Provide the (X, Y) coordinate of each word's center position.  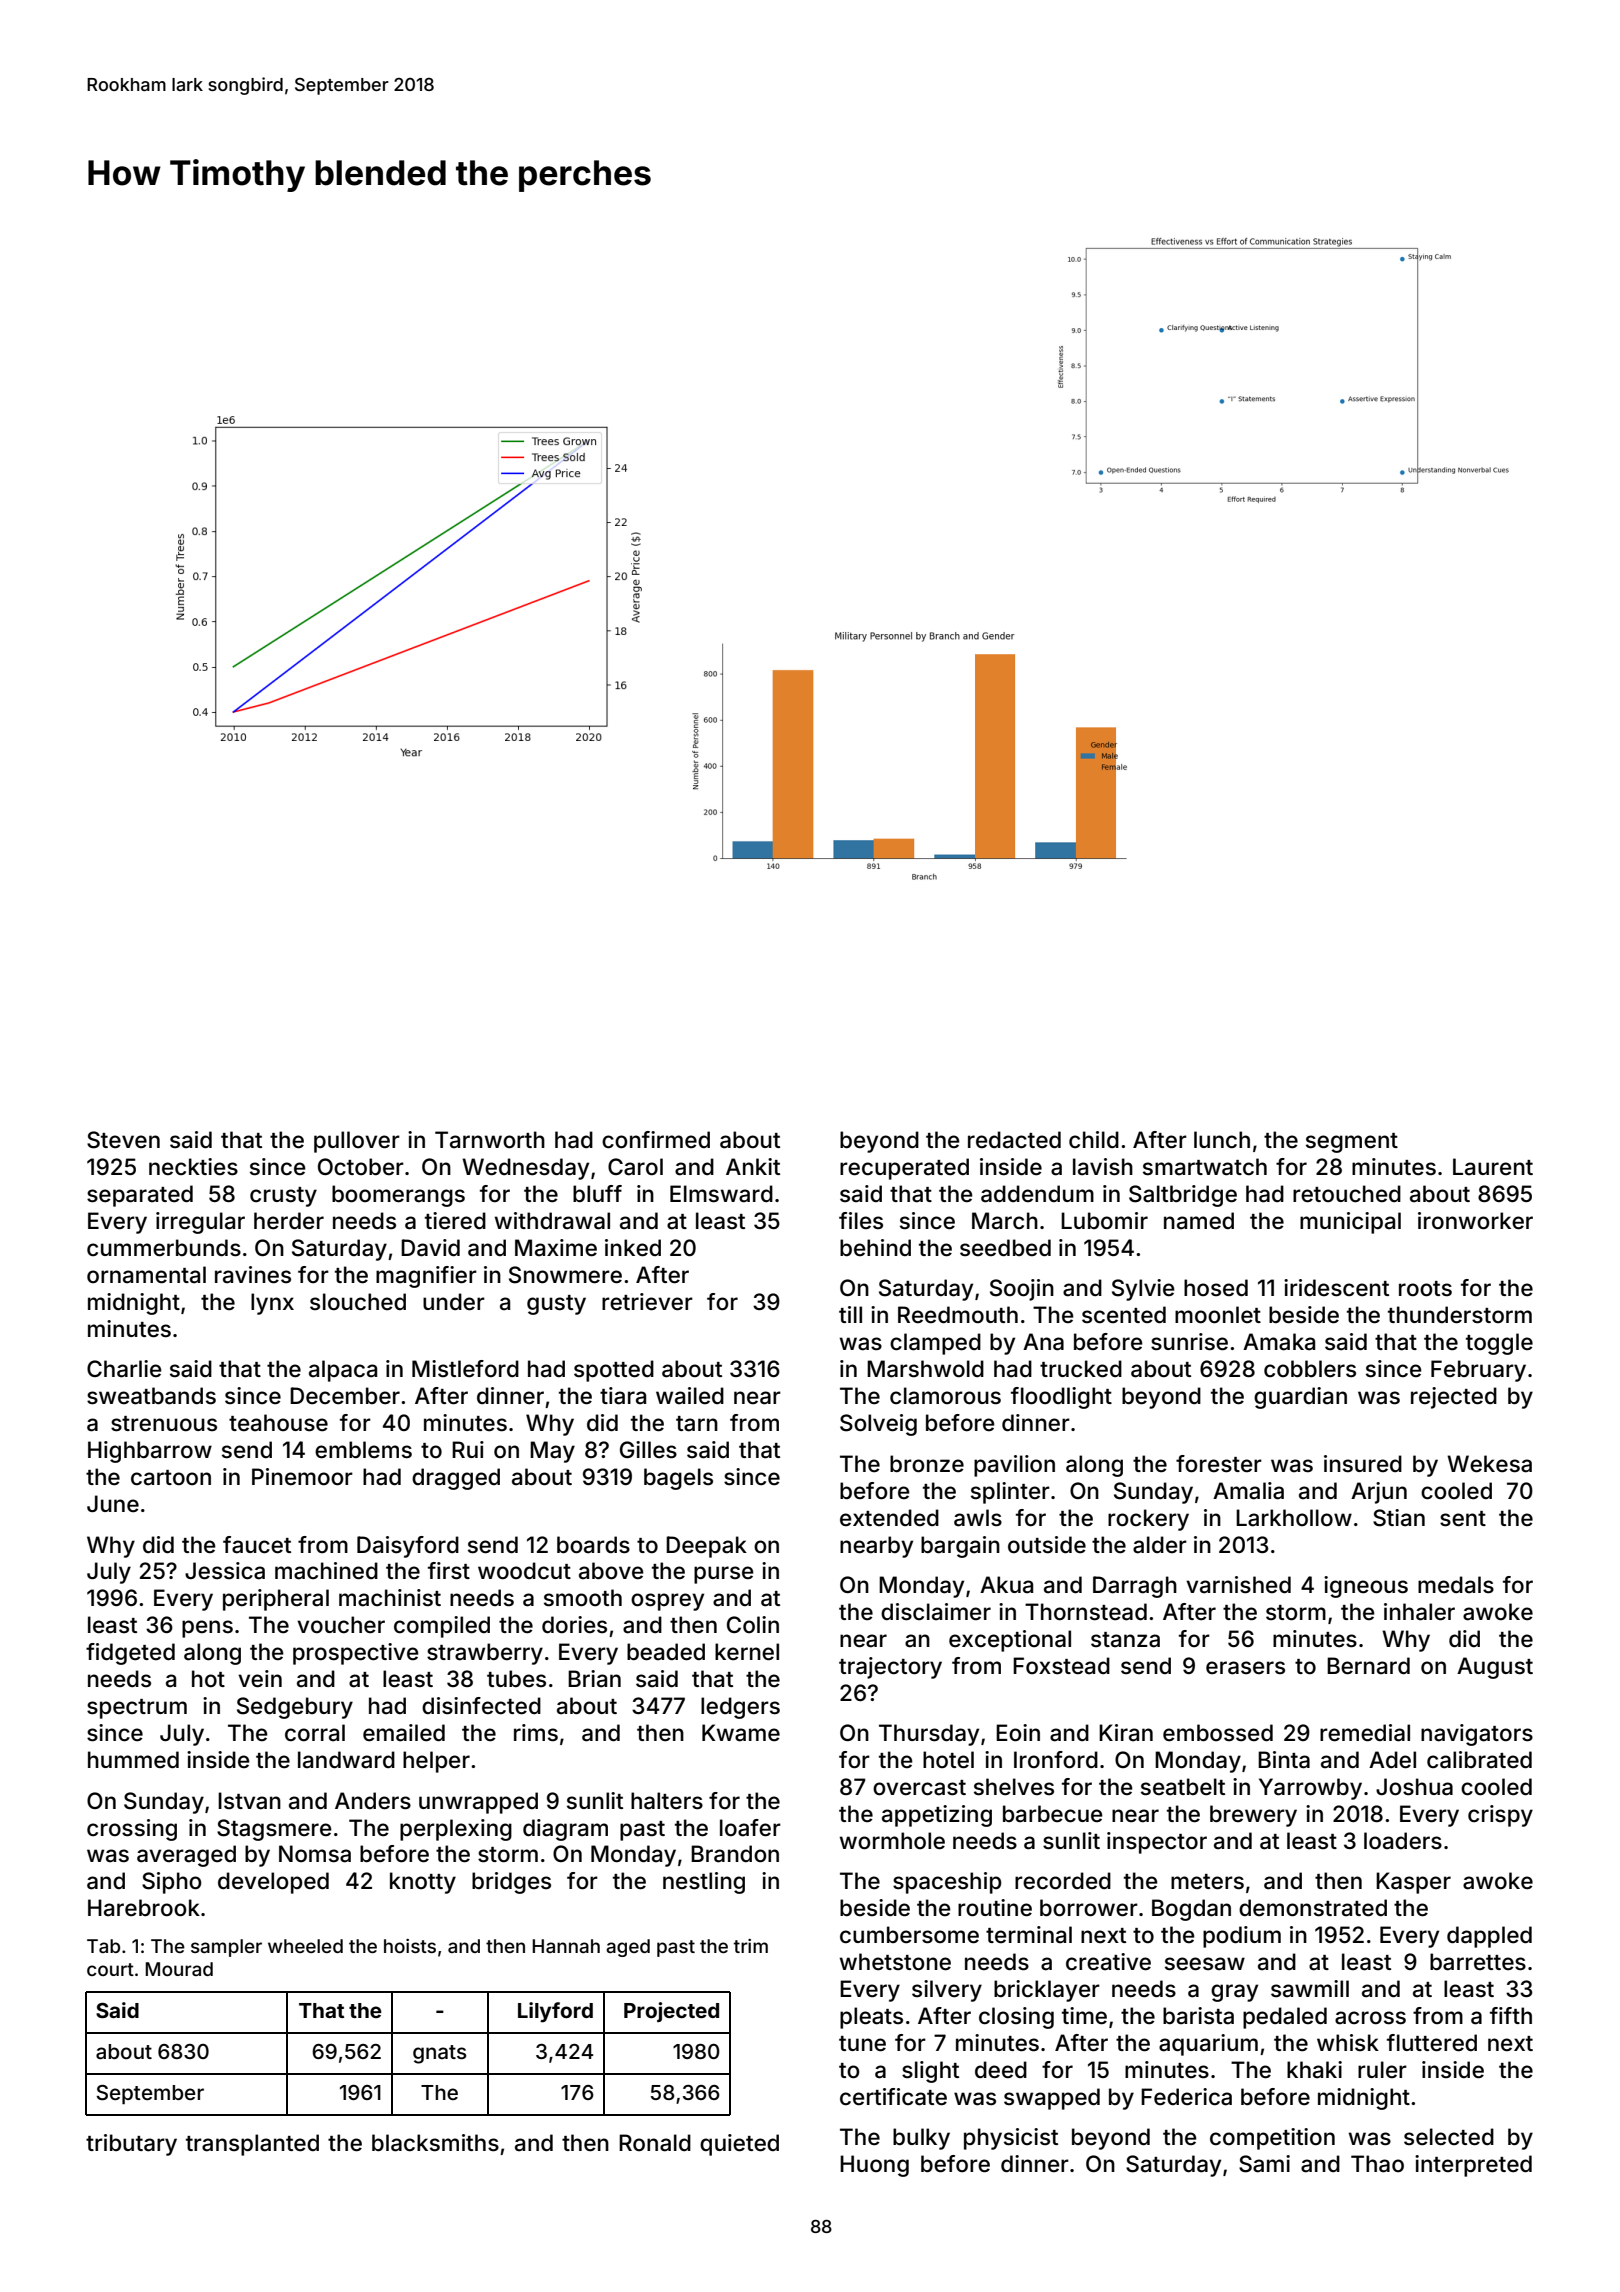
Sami (1264, 2164)
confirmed (656, 1140)
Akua (1006, 1585)
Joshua (1414, 1787)
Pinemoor (302, 1477)
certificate (893, 2097)
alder (1160, 1545)
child (1094, 1139)
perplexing (456, 1830)
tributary (131, 2145)
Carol (635, 1167)
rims (536, 1733)
